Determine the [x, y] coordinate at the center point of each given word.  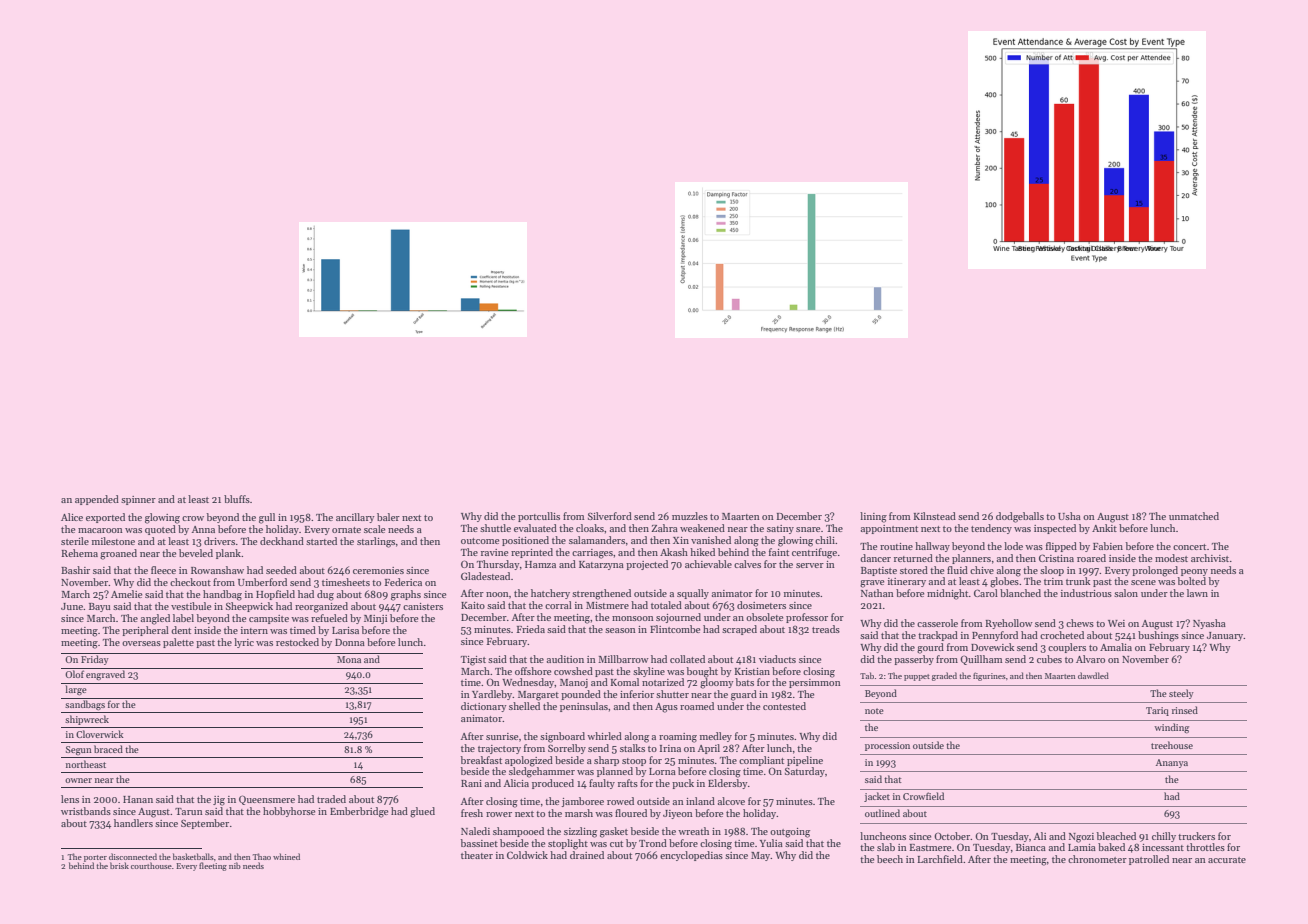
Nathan [877, 593]
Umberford [262, 582]
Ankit [1104, 528]
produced [553, 784]
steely [1181, 694]
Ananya [1172, 763]
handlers [133, 823]
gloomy [717, 683]
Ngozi [1081, 838]
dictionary [484, 707]
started [321, 541]
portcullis [539, 517]
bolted [1192, 581]
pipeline [805, 761]
